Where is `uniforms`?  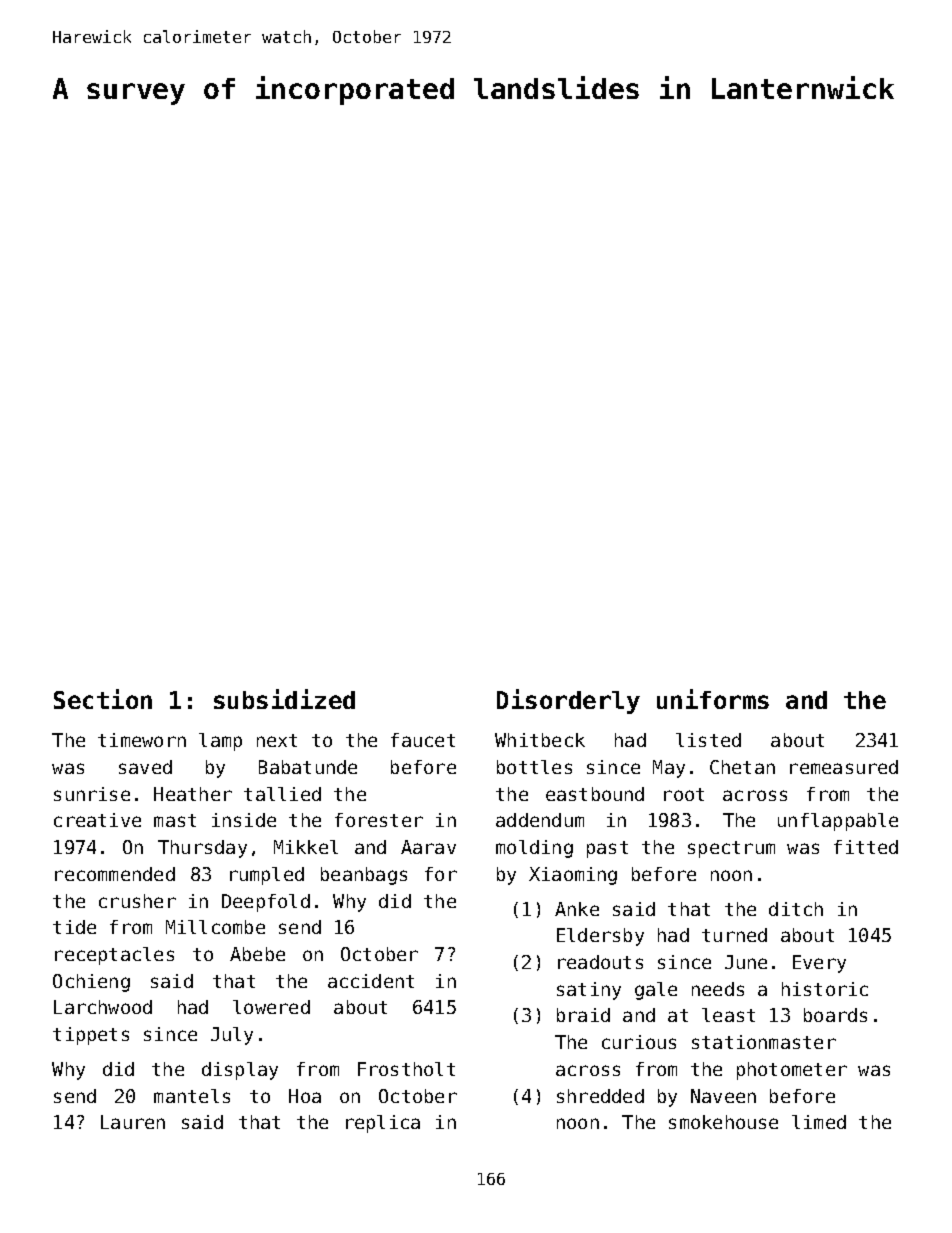 uniforms is located at coordinates (713, 699).
